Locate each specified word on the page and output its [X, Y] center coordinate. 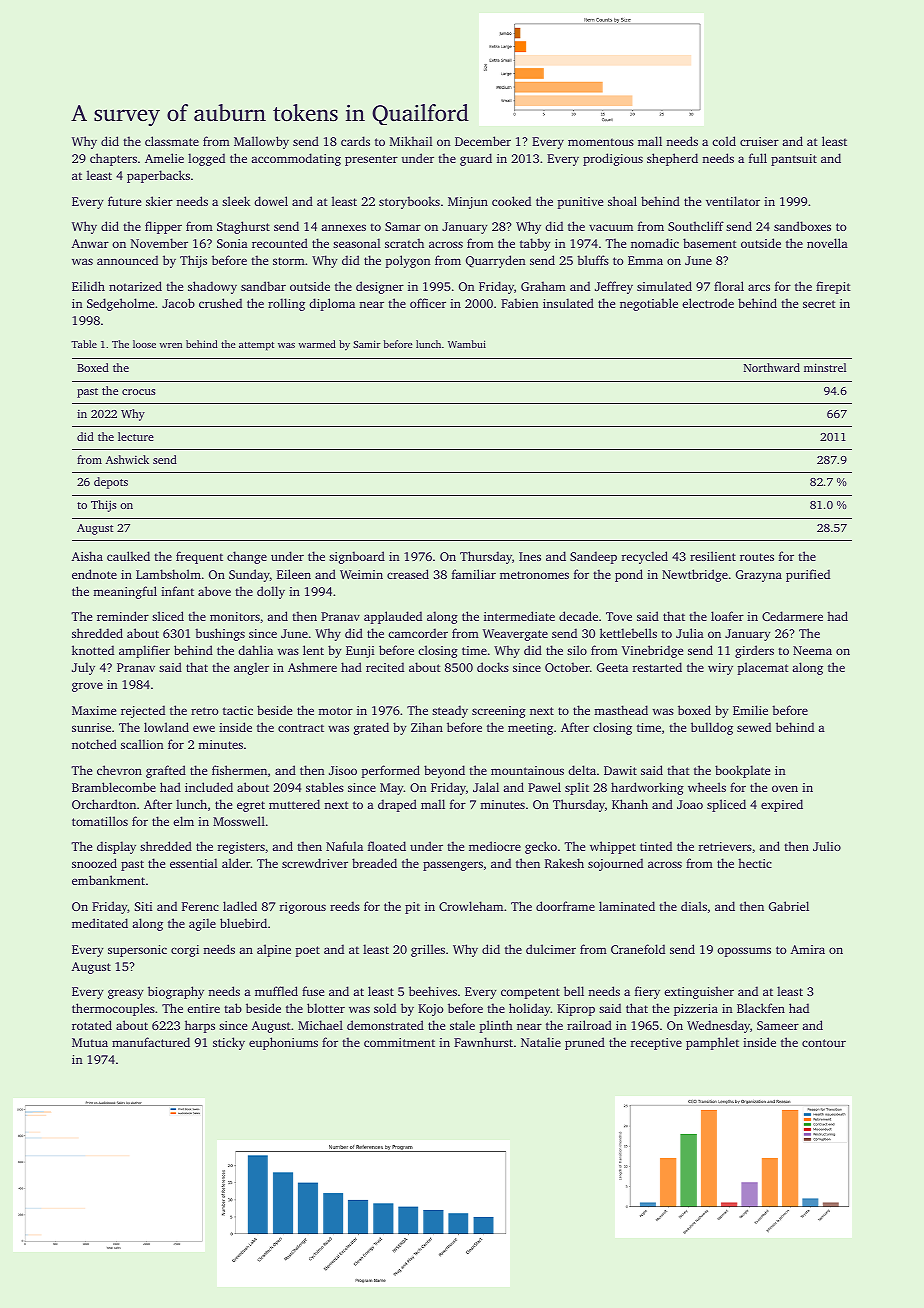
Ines [530, 556]
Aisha [87, 556]
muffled [276, 991]
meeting [530, 729]
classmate [172, 141]
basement [710, 243]
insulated [568, 303]
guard [476, 159]
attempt [256, 346]
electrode [708, 303]
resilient [713, 556]
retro [204, 711]
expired [782, 805]
